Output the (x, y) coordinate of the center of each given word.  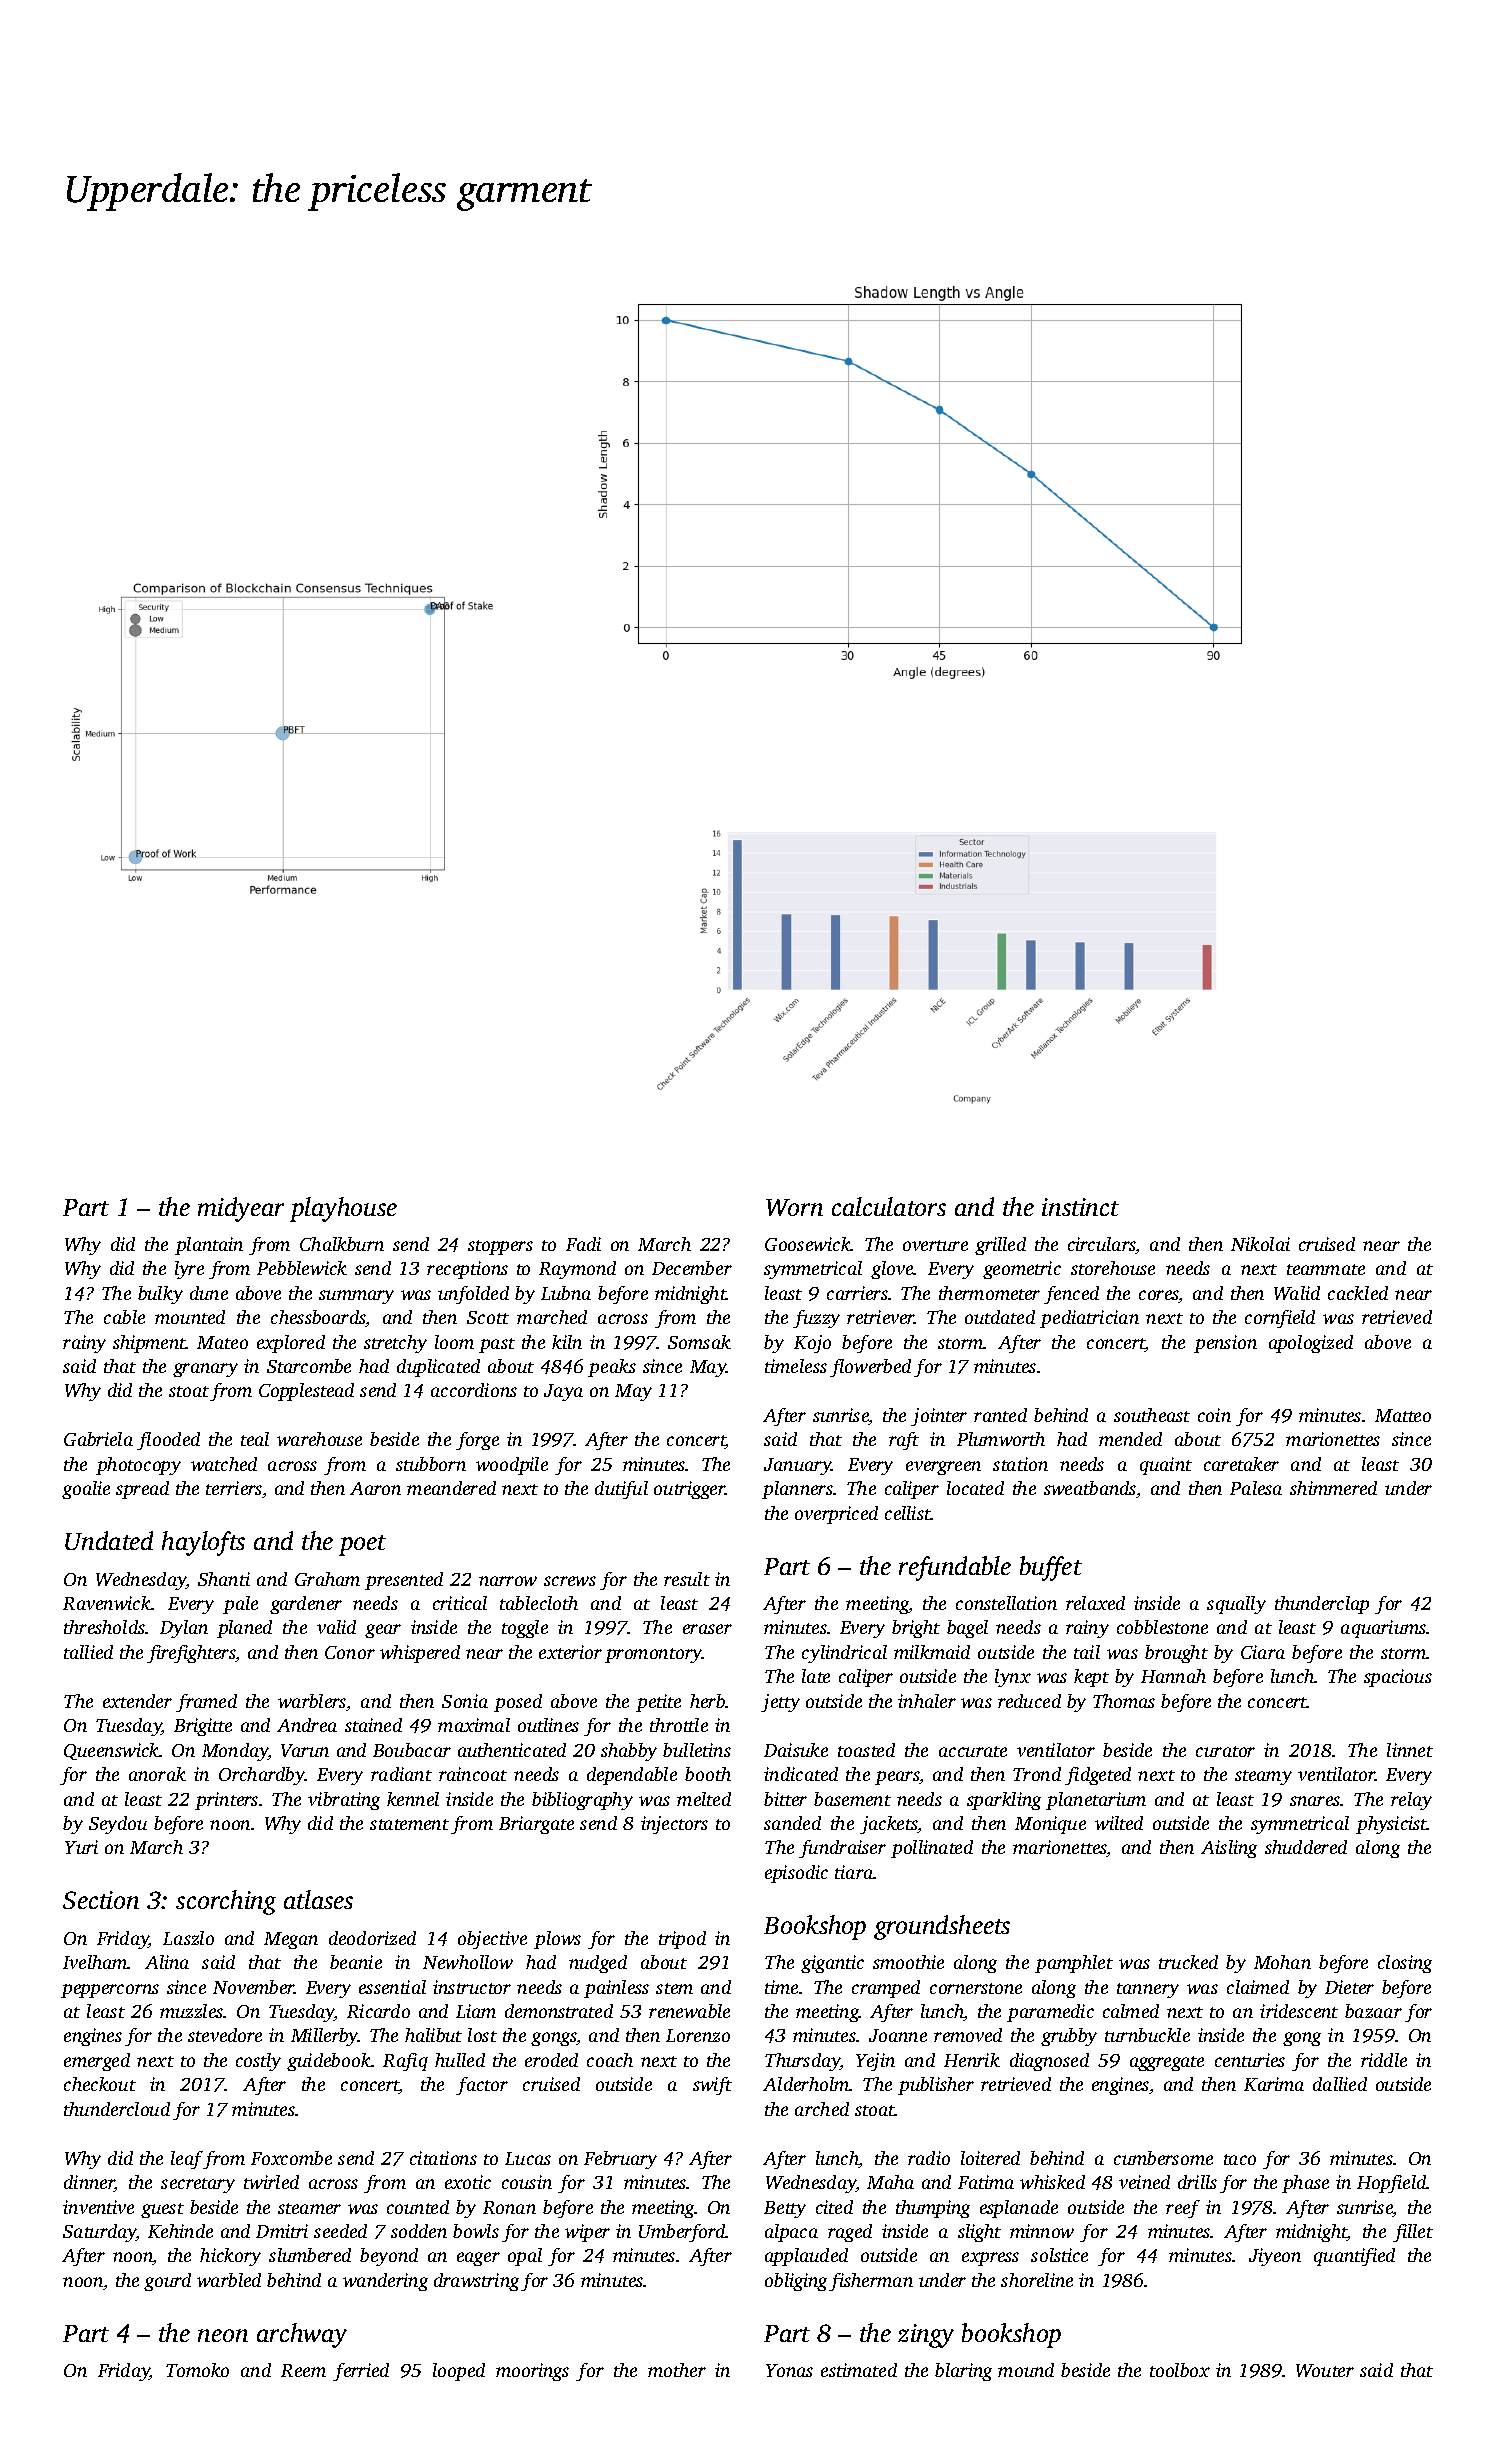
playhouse (343, 1209)
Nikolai (1260, 1244)
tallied (88, 1652)
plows (557, 1940)
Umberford (682, 2233)
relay (1411, 1801)
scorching (226, 1902)
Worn (794, 1207)
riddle (1384, 2060)
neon (223, 2335)
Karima (1274, 2084)
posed (518, 1703)
